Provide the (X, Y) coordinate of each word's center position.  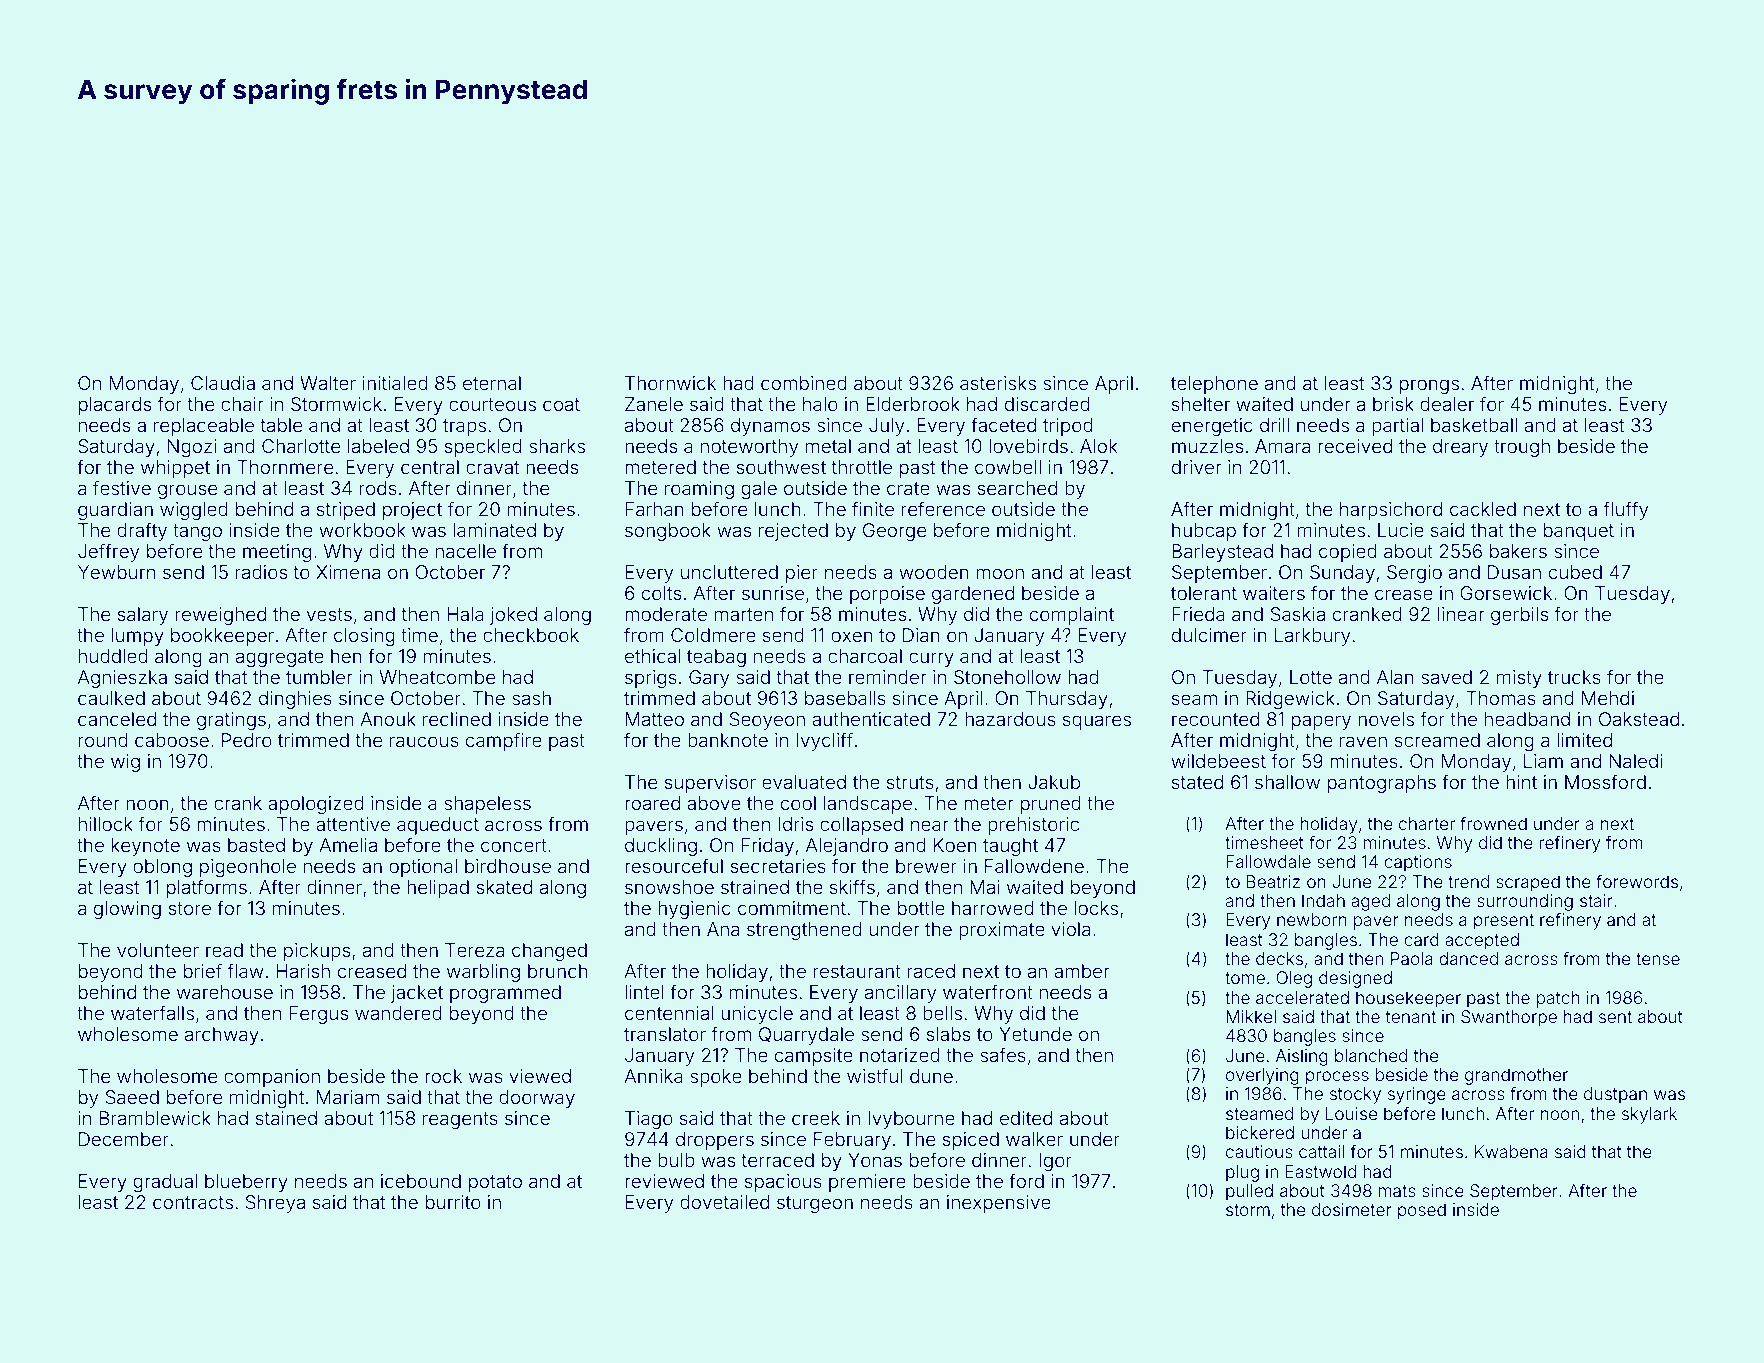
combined (804, 383)
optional (423, 868)
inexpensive (999, 1204)
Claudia (223, 383)
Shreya (275, 1204)
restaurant (857, 971)
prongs (1429, 386)
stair (1596, 900)
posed (1422, 1211)
